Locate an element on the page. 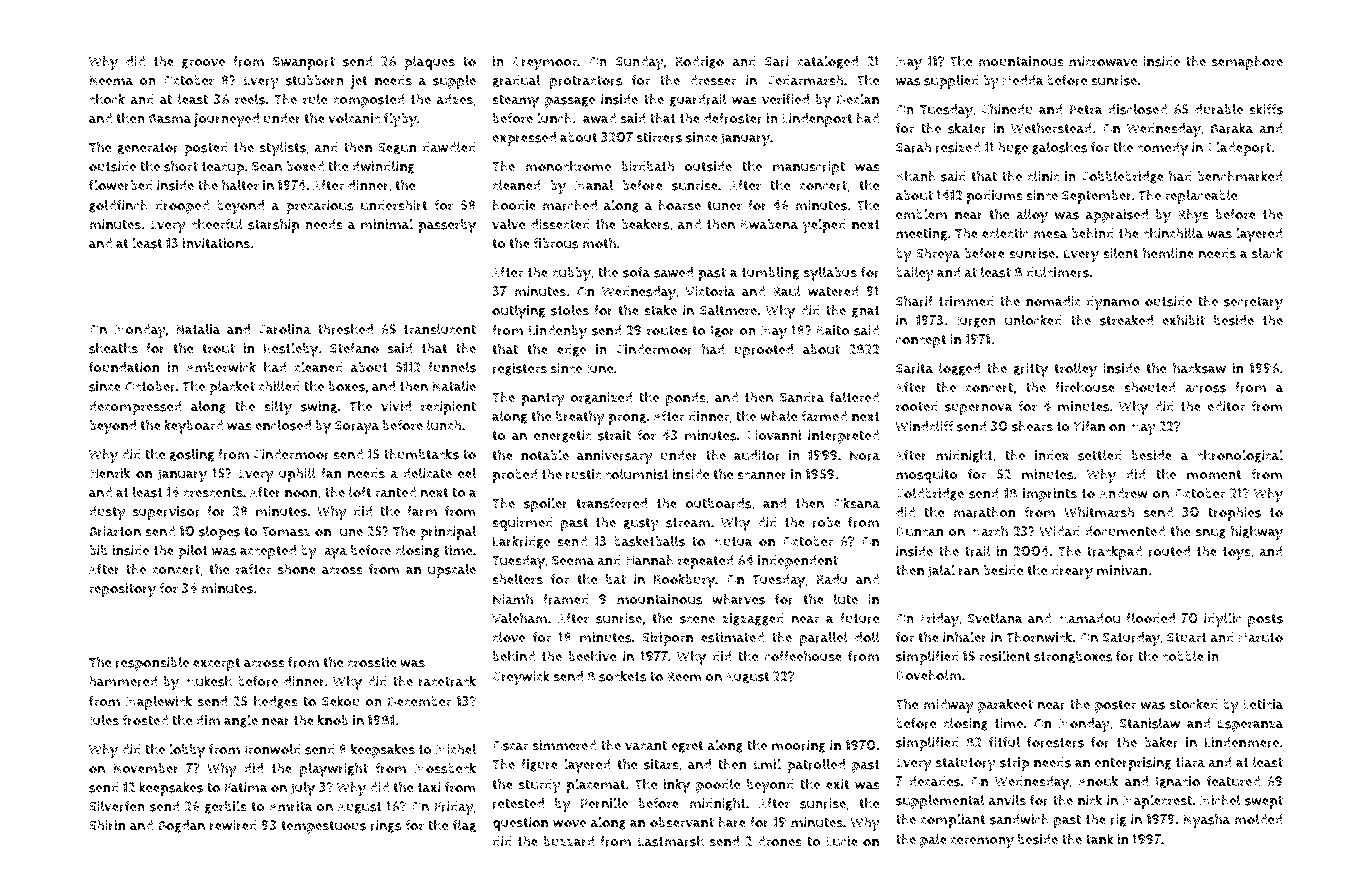  excerpt is located at coordinates (216, 664).
